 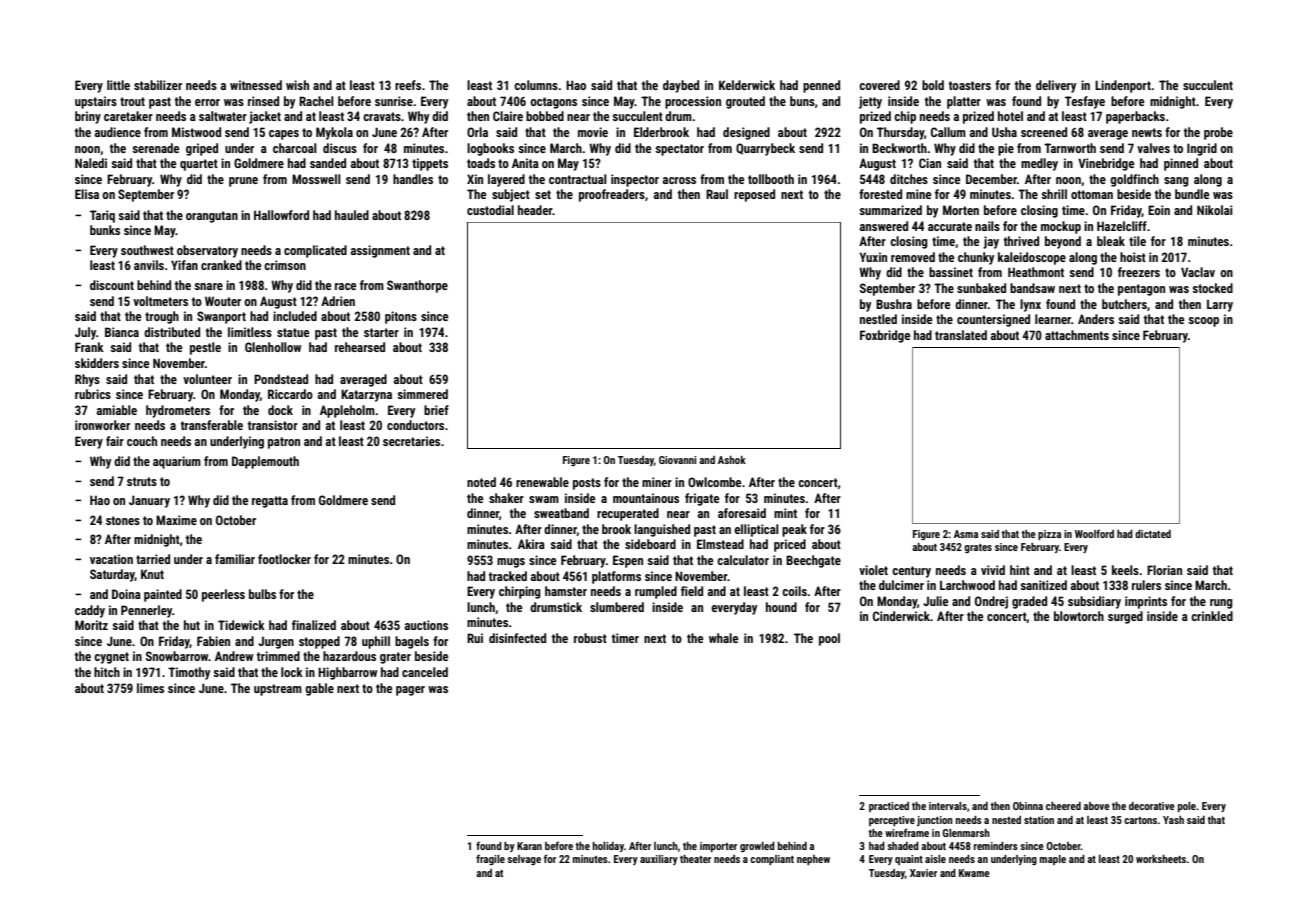 I want to click on penned, so click(x=821, y=86).
